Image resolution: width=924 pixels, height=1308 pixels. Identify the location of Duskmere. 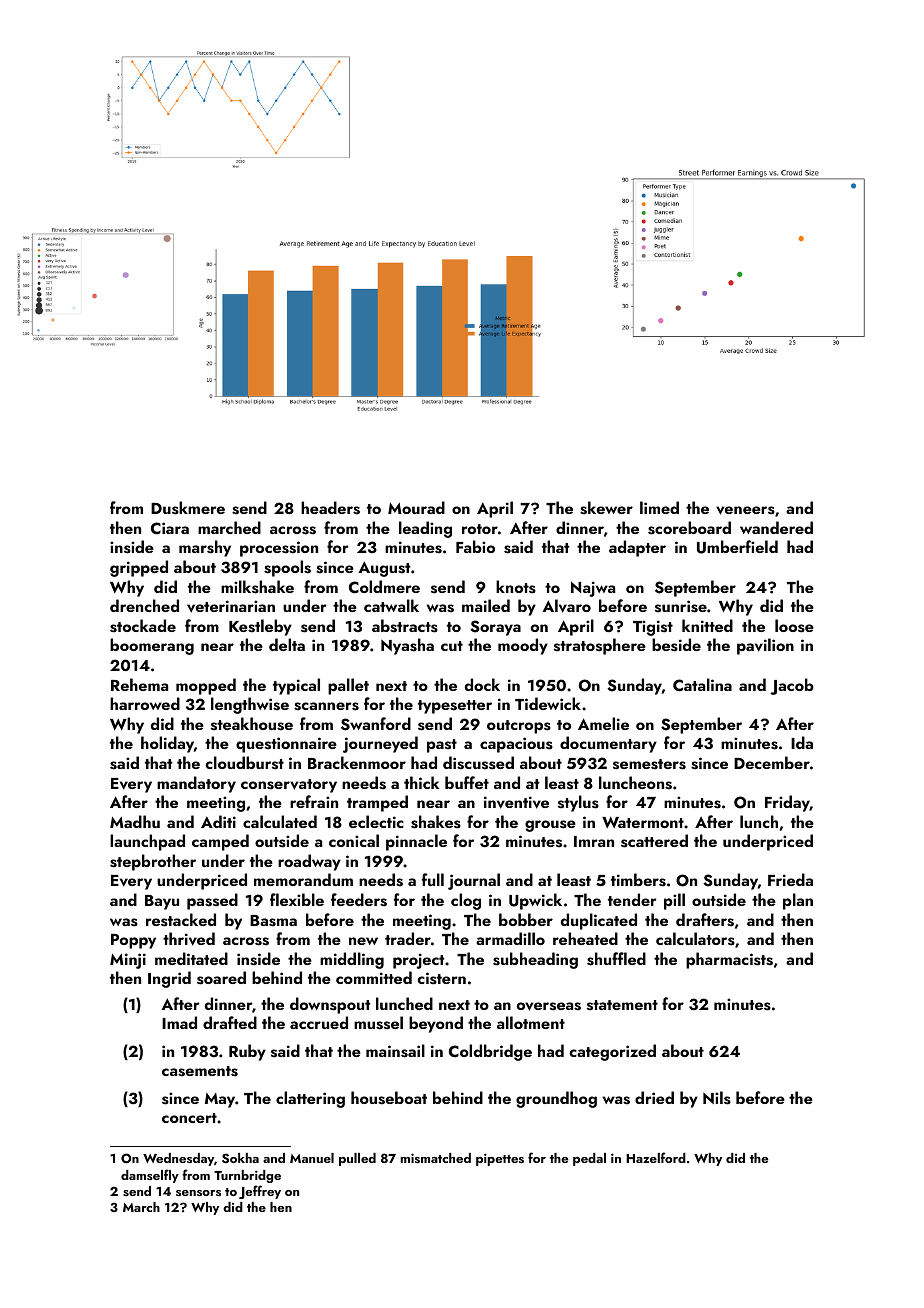
(188, 508).
